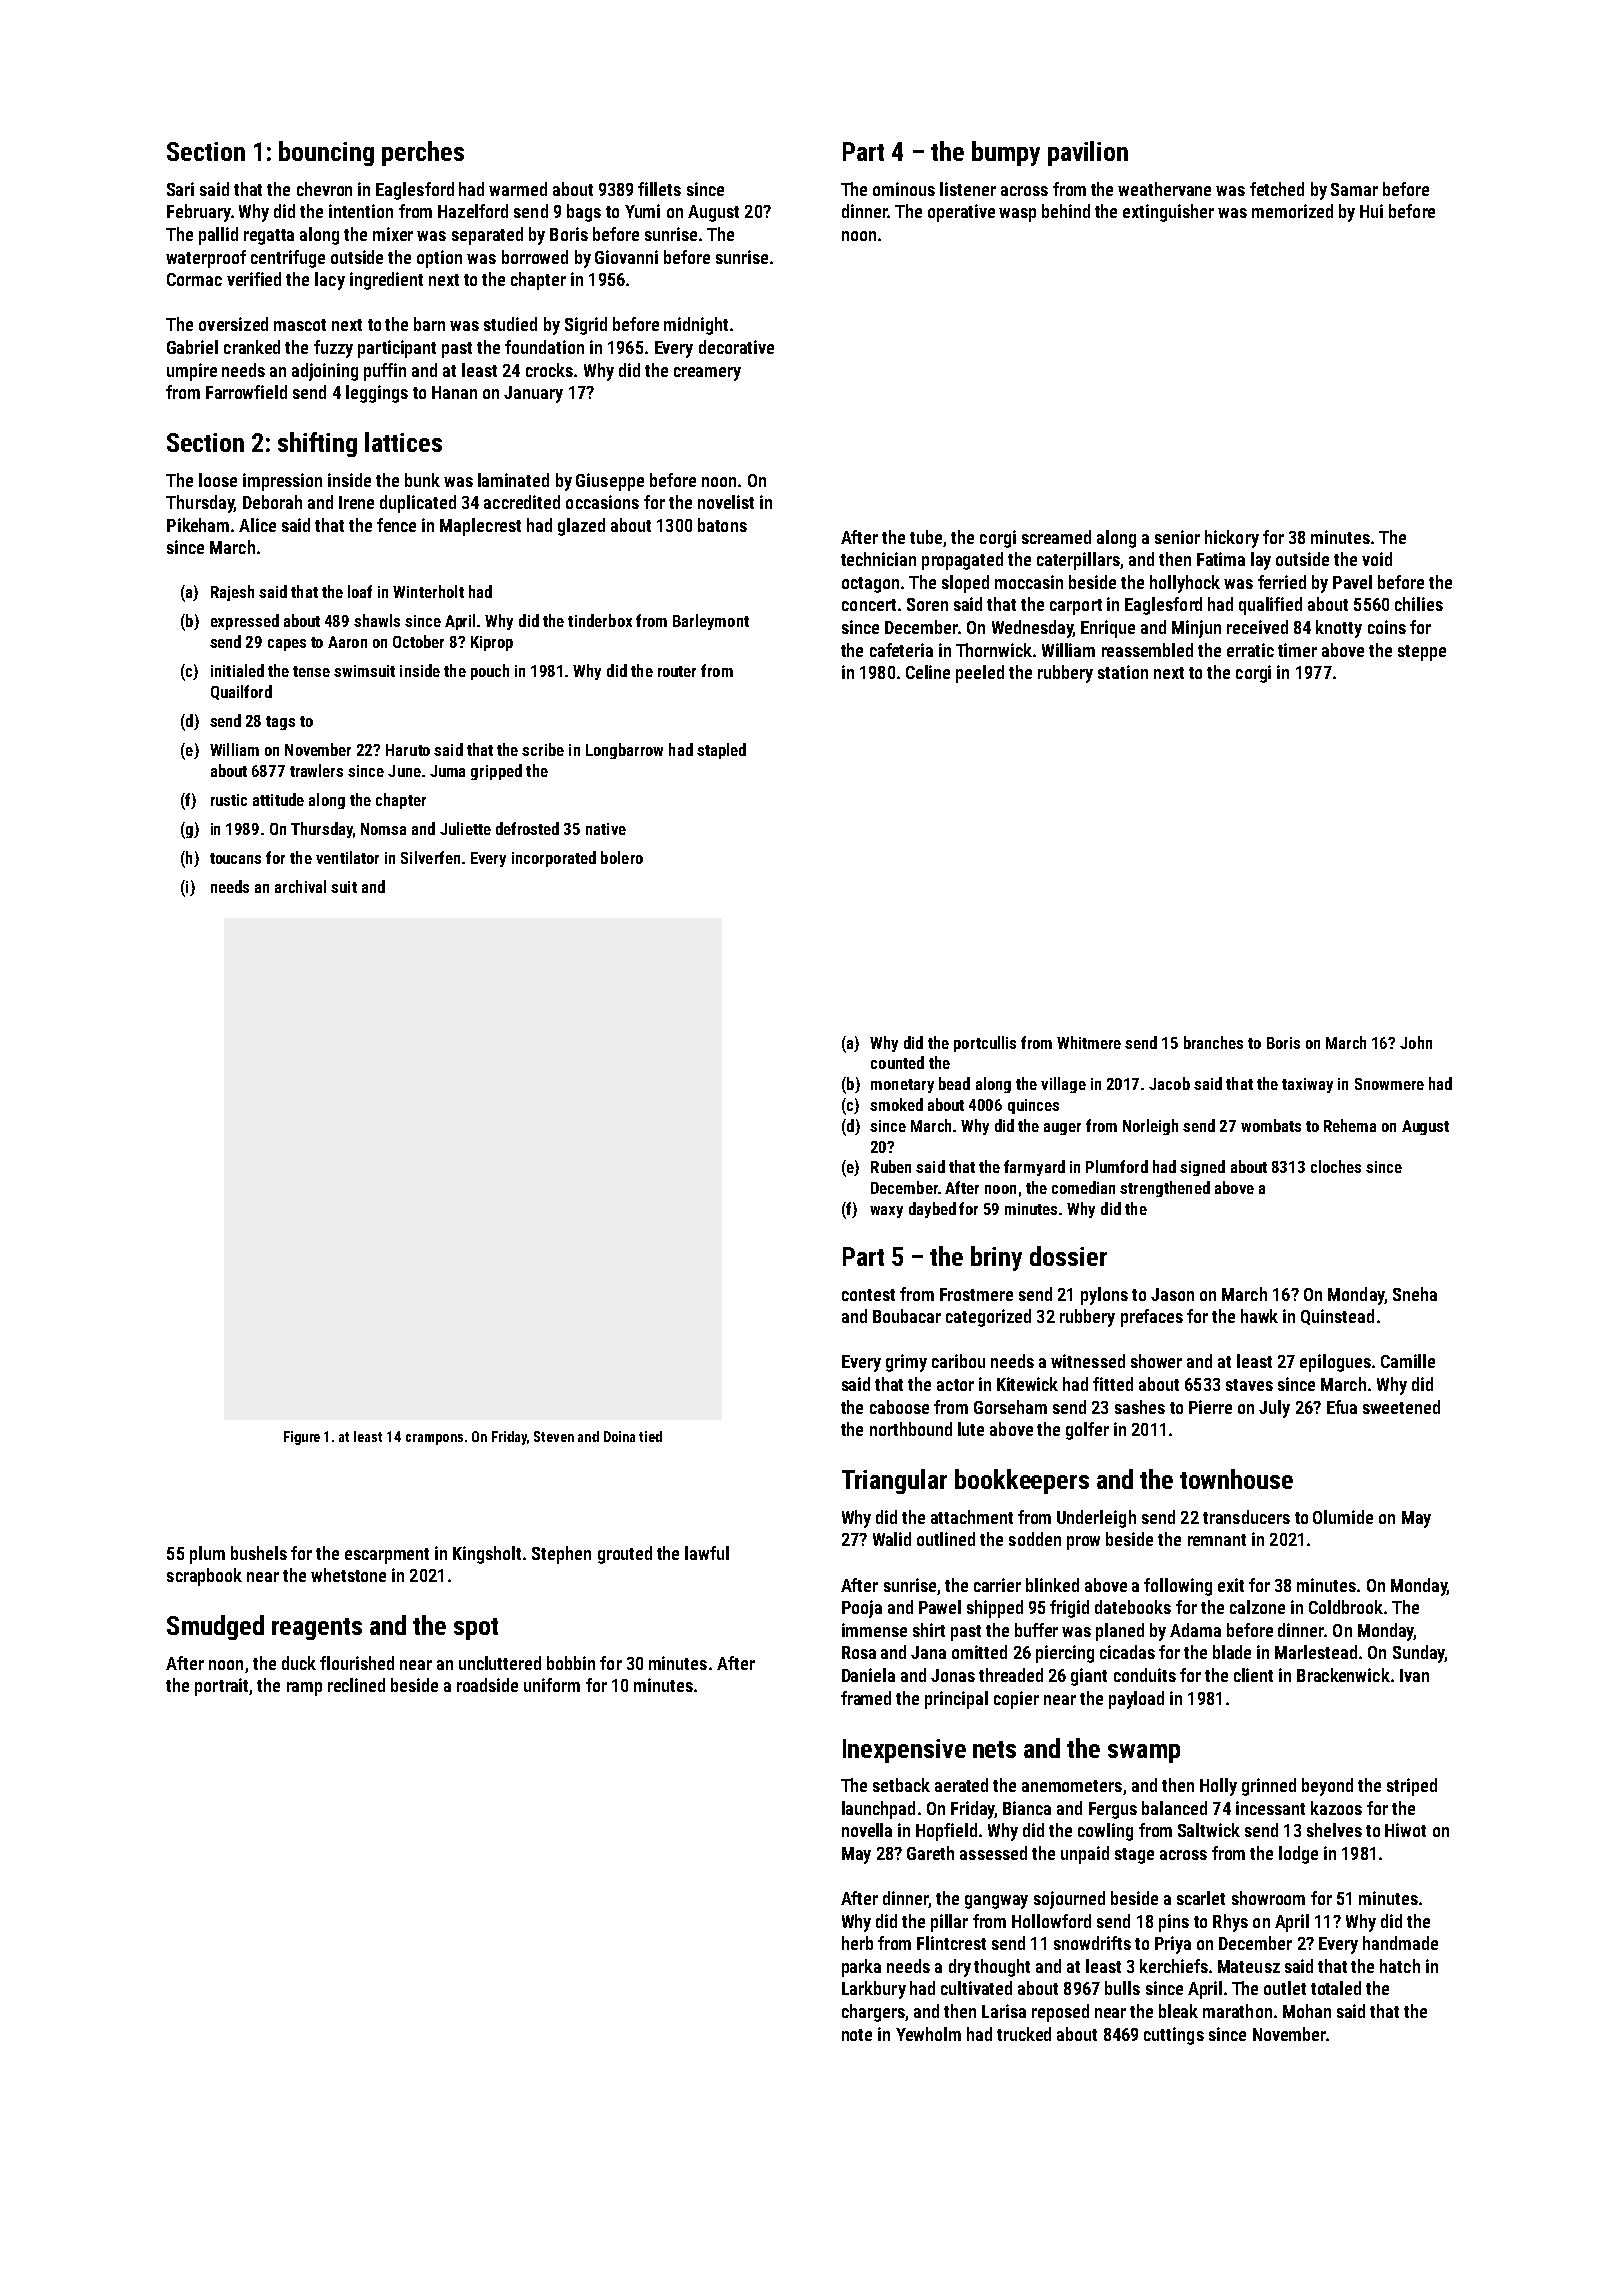  I want to click on briny, so click(996, 1258).
